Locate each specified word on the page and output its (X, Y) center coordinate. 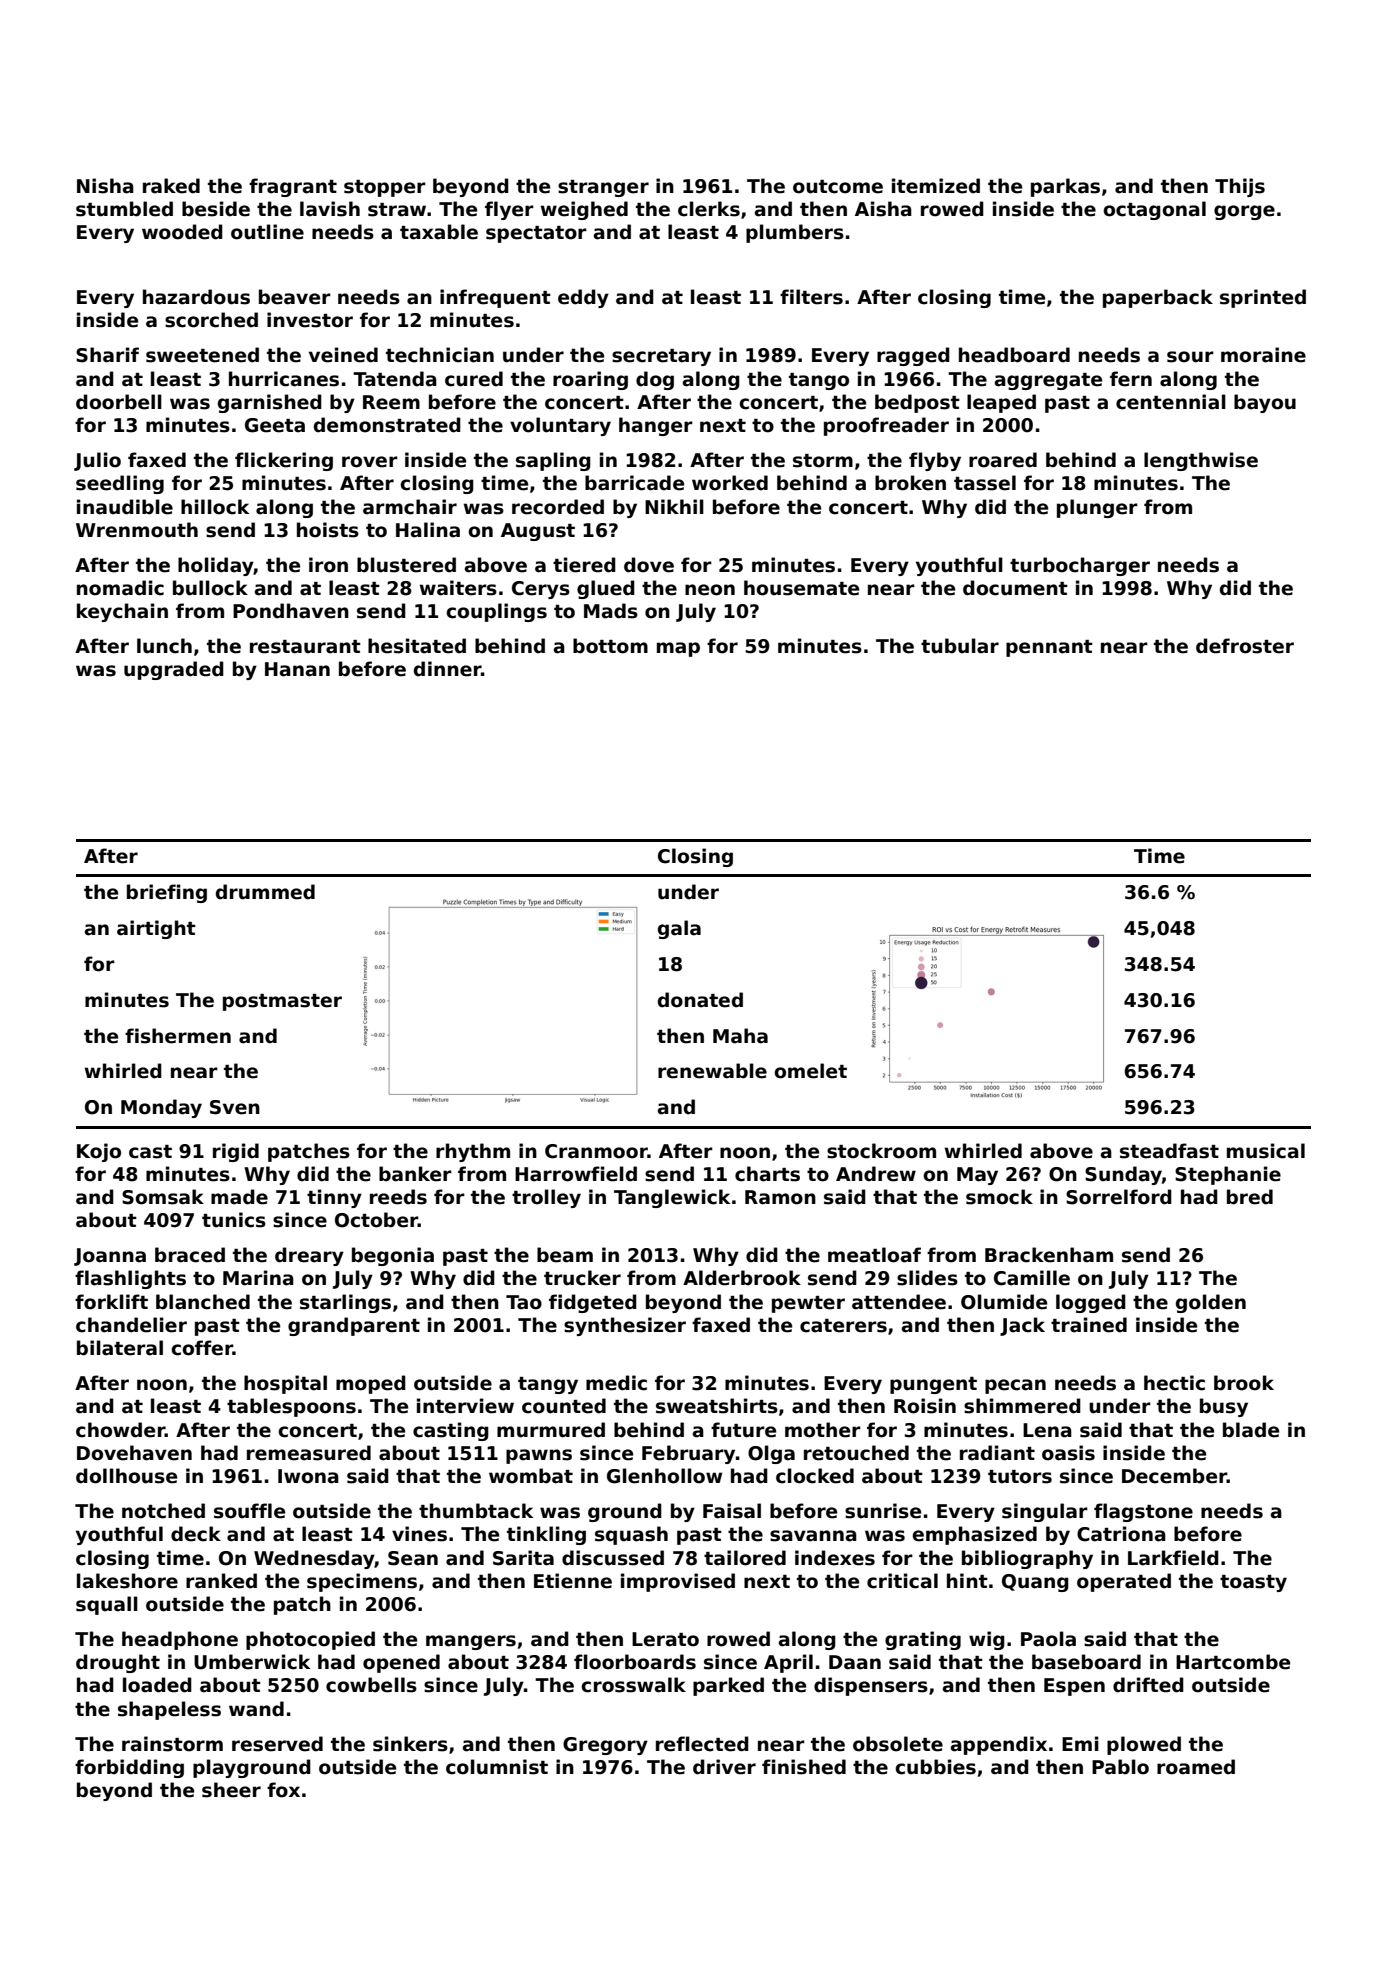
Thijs (1240, 187)
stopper (385, 188)
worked (730, 483)
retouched (856, 1453)
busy (1224, 1407)
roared (1003, 460)
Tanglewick (672, 1198)
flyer (509, 210)
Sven (235, 1107)
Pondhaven (291, 611)
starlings (345, 1303)
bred (1250, 1197)
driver (724, 1767)
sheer (231, 1790)
